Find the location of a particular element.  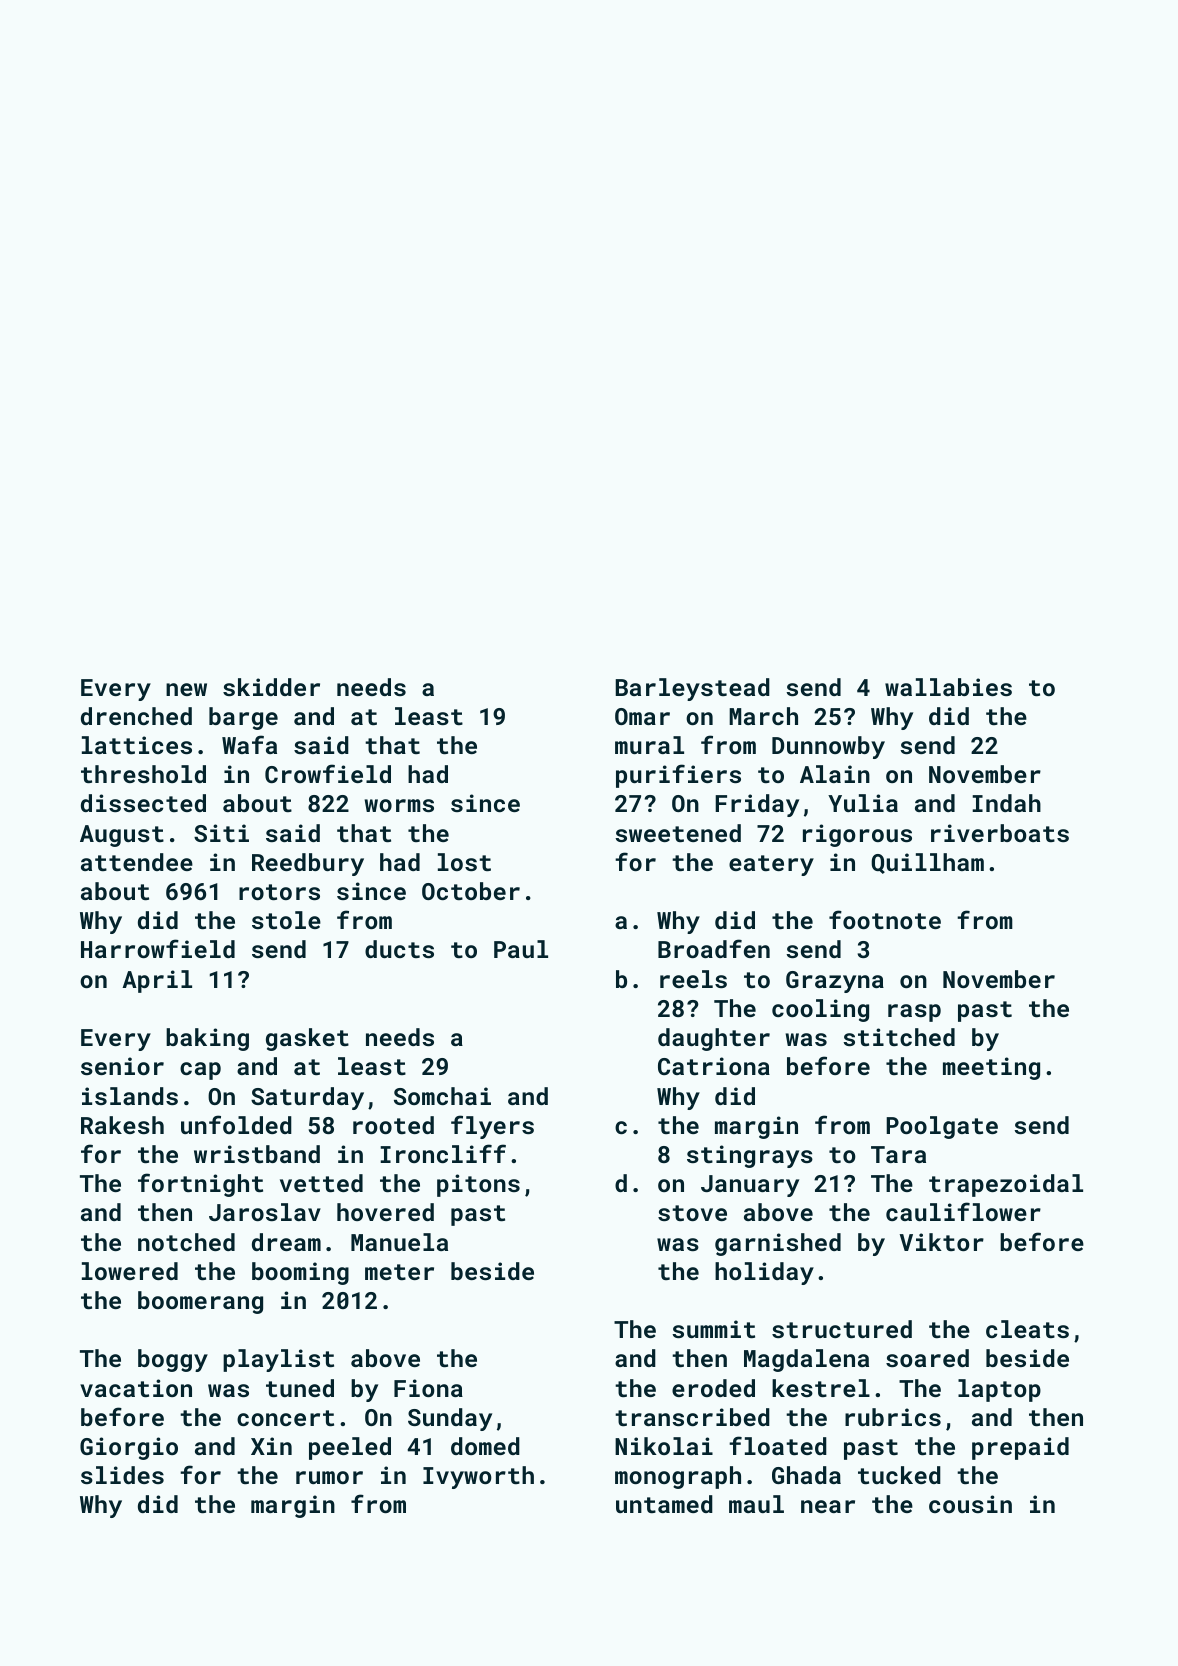

skidder is located at coordinates (271, 687).
